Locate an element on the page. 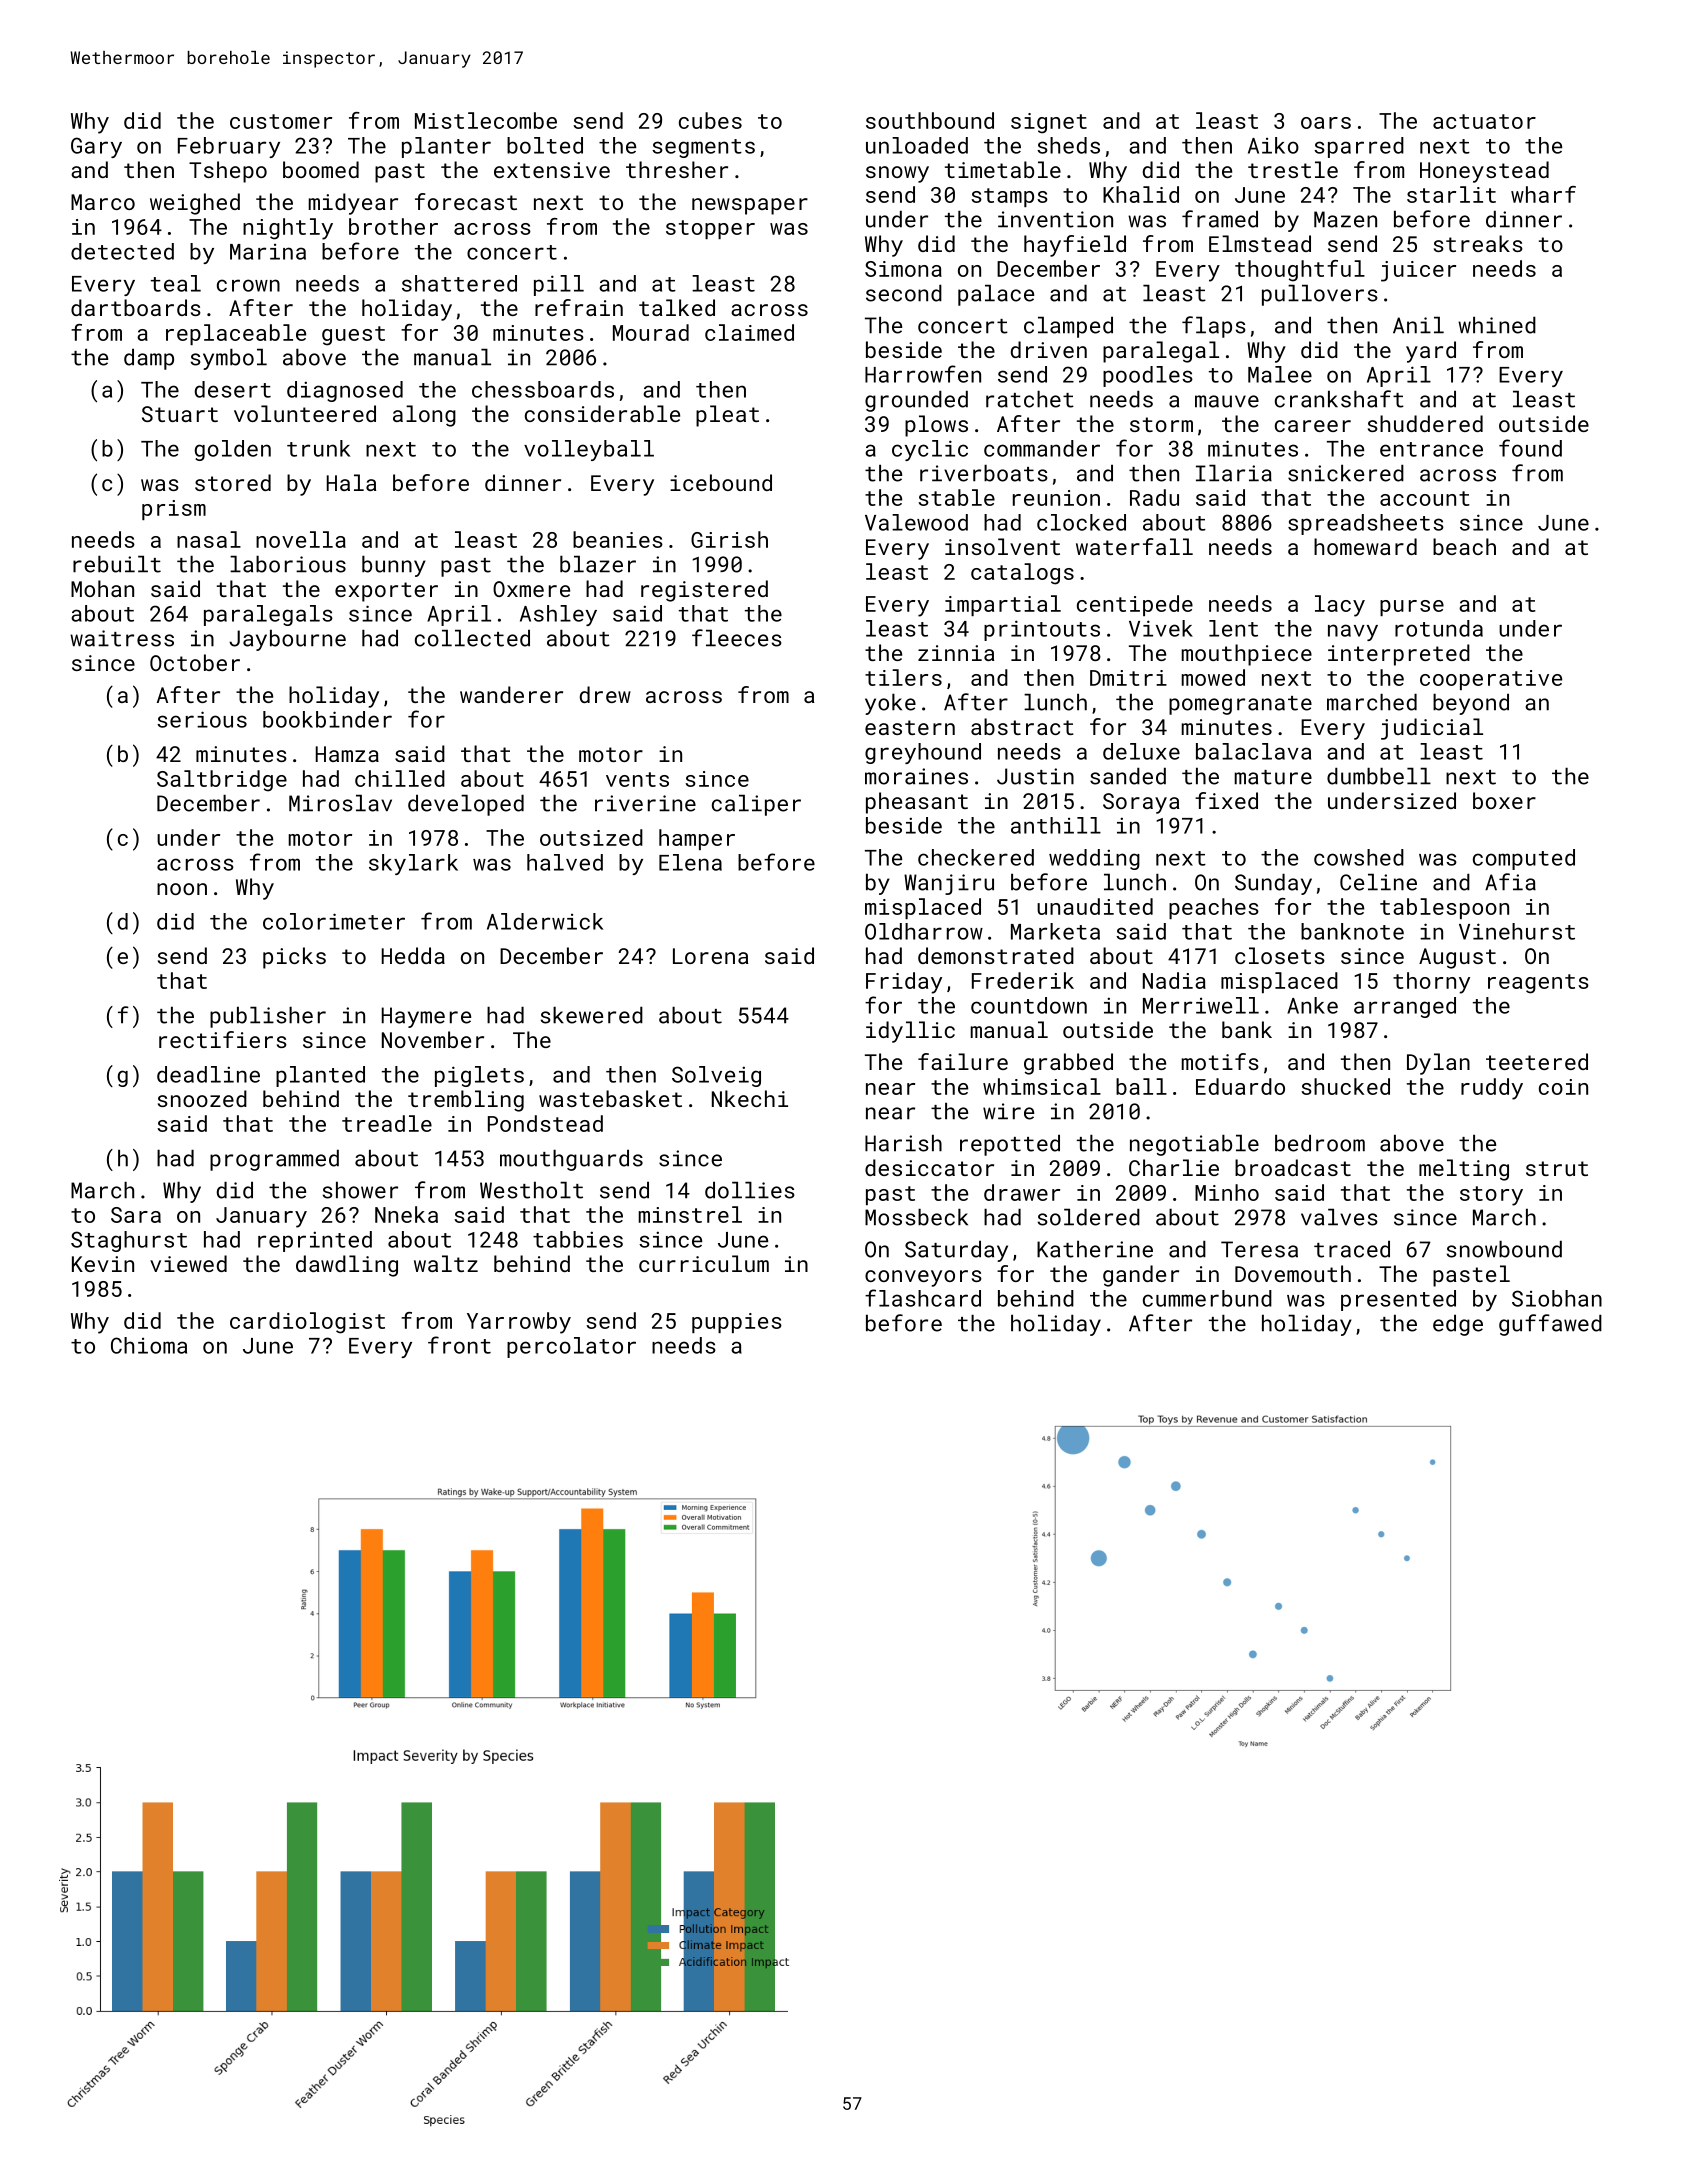  Frederik is located at coordinates (1023, 980).
